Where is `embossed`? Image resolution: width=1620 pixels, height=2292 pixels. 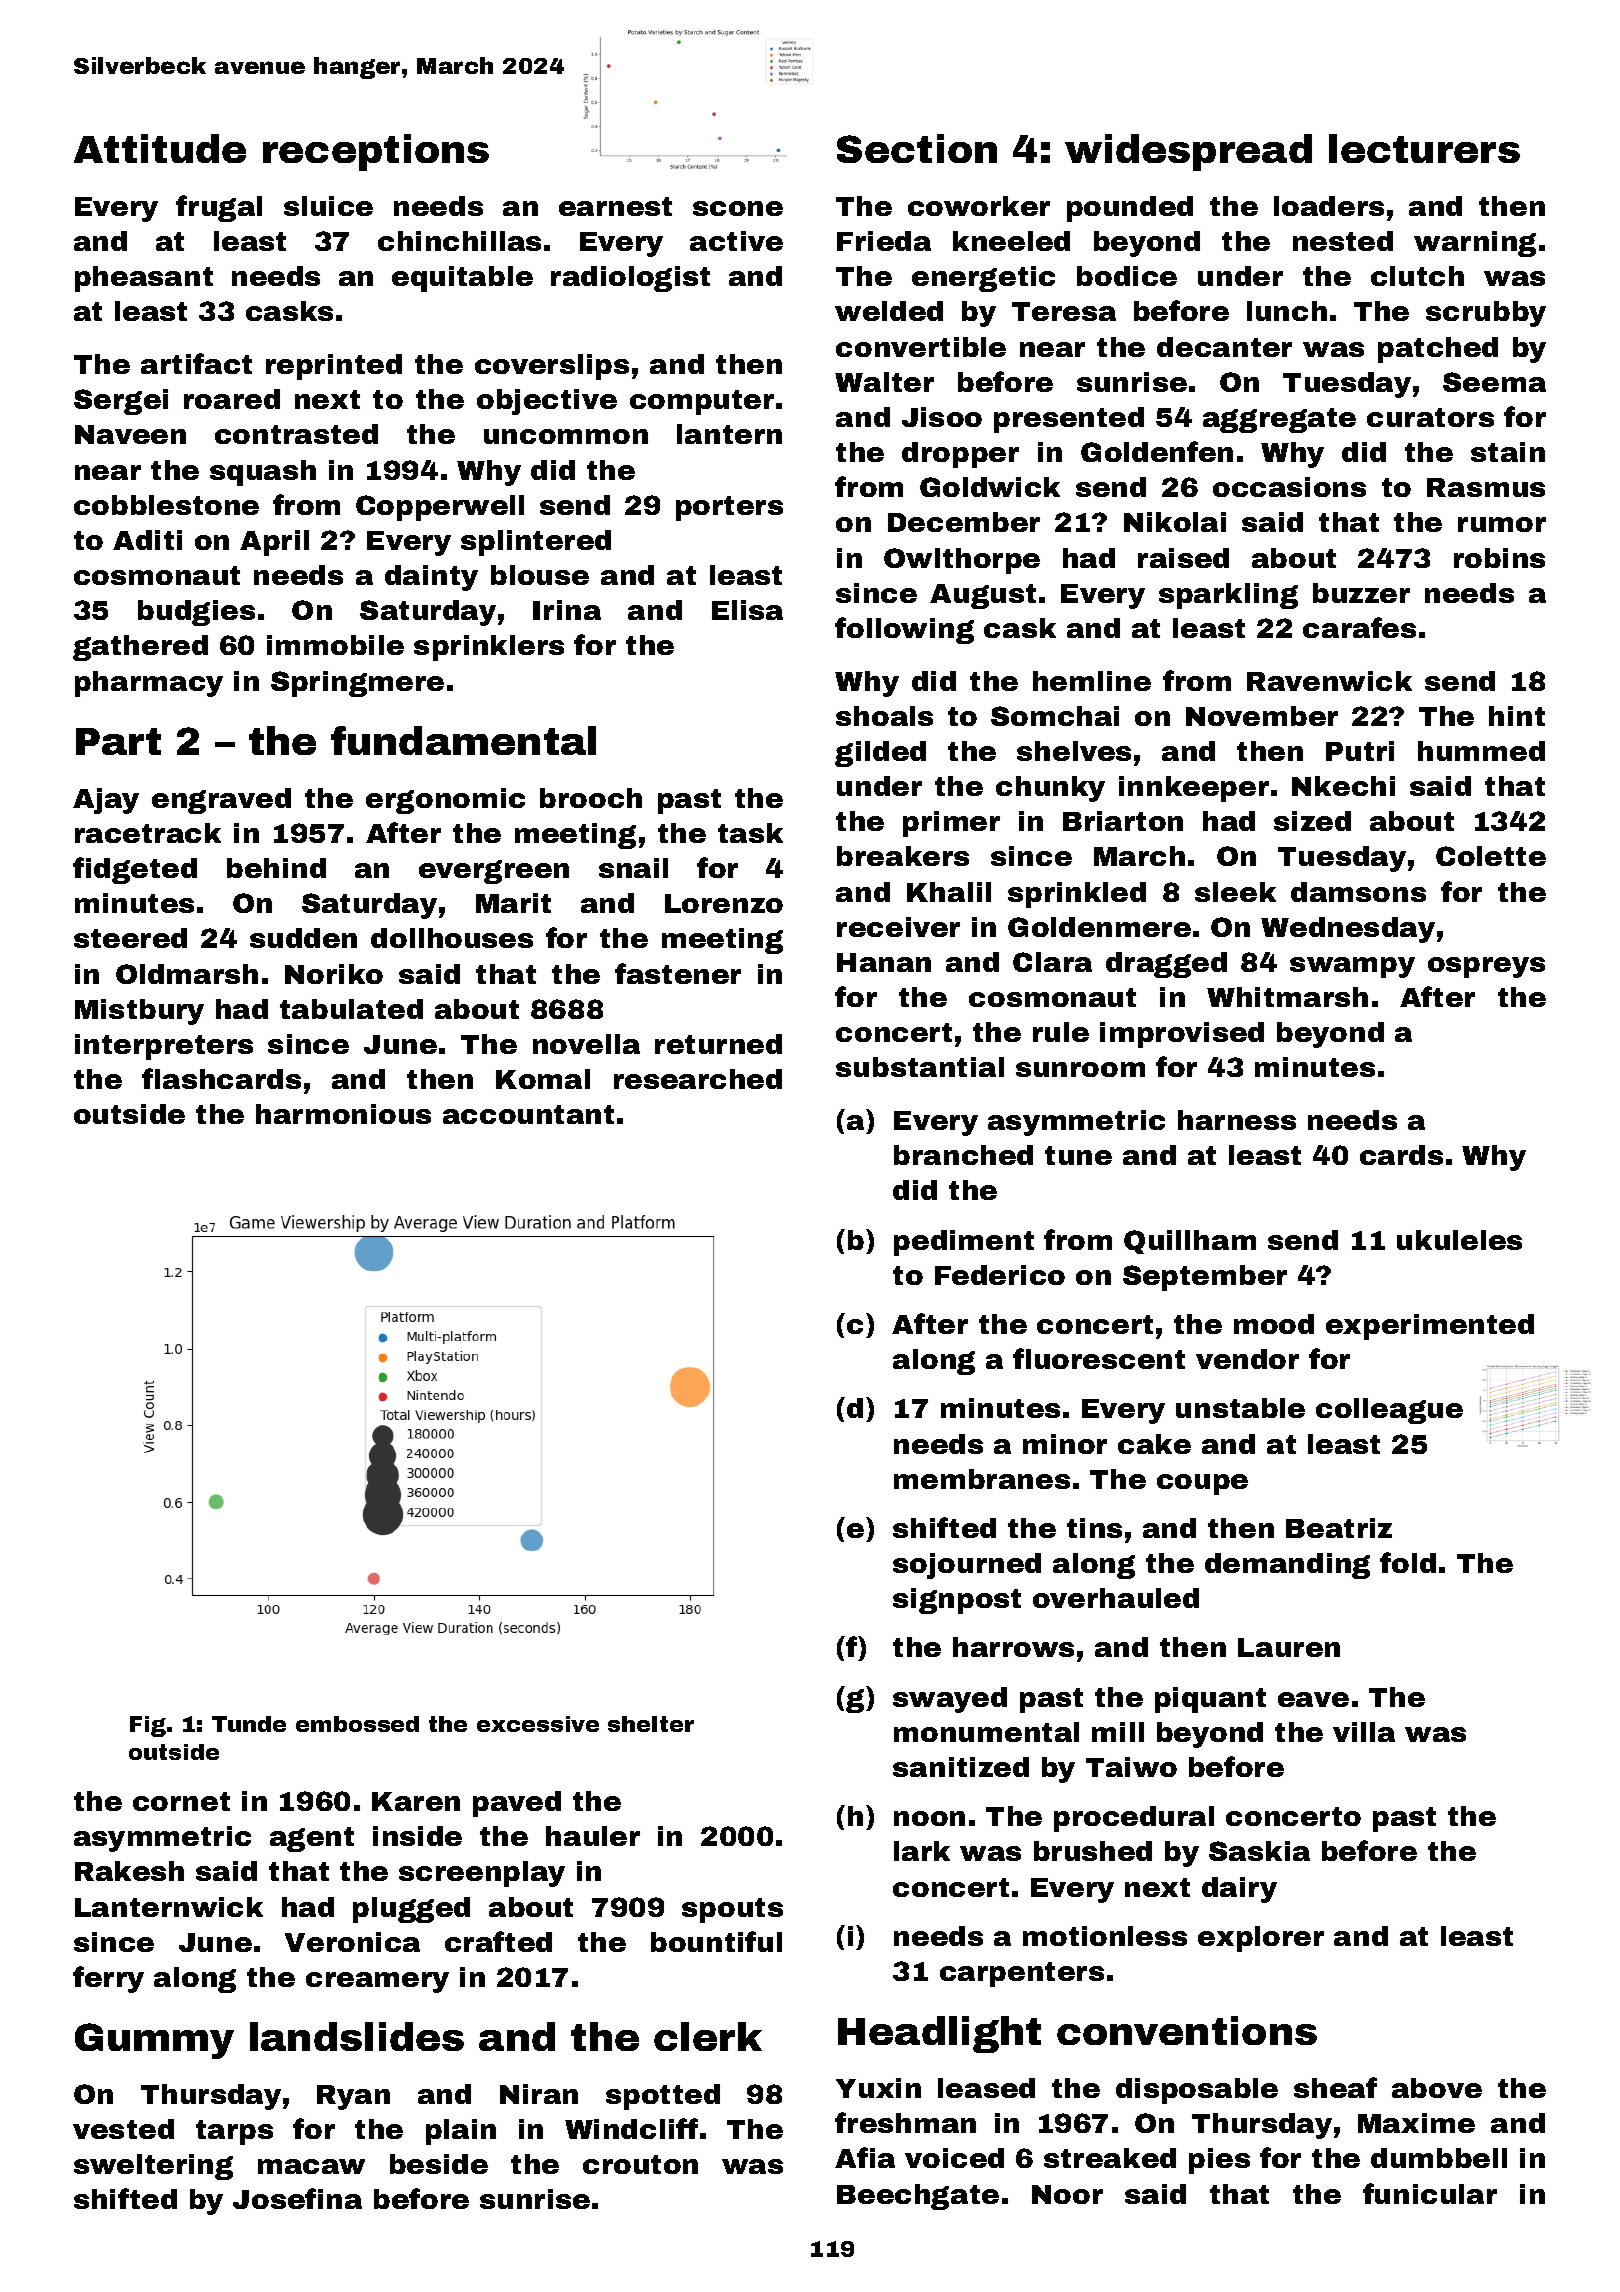
embossed is located at coordinates (357, 1724).
